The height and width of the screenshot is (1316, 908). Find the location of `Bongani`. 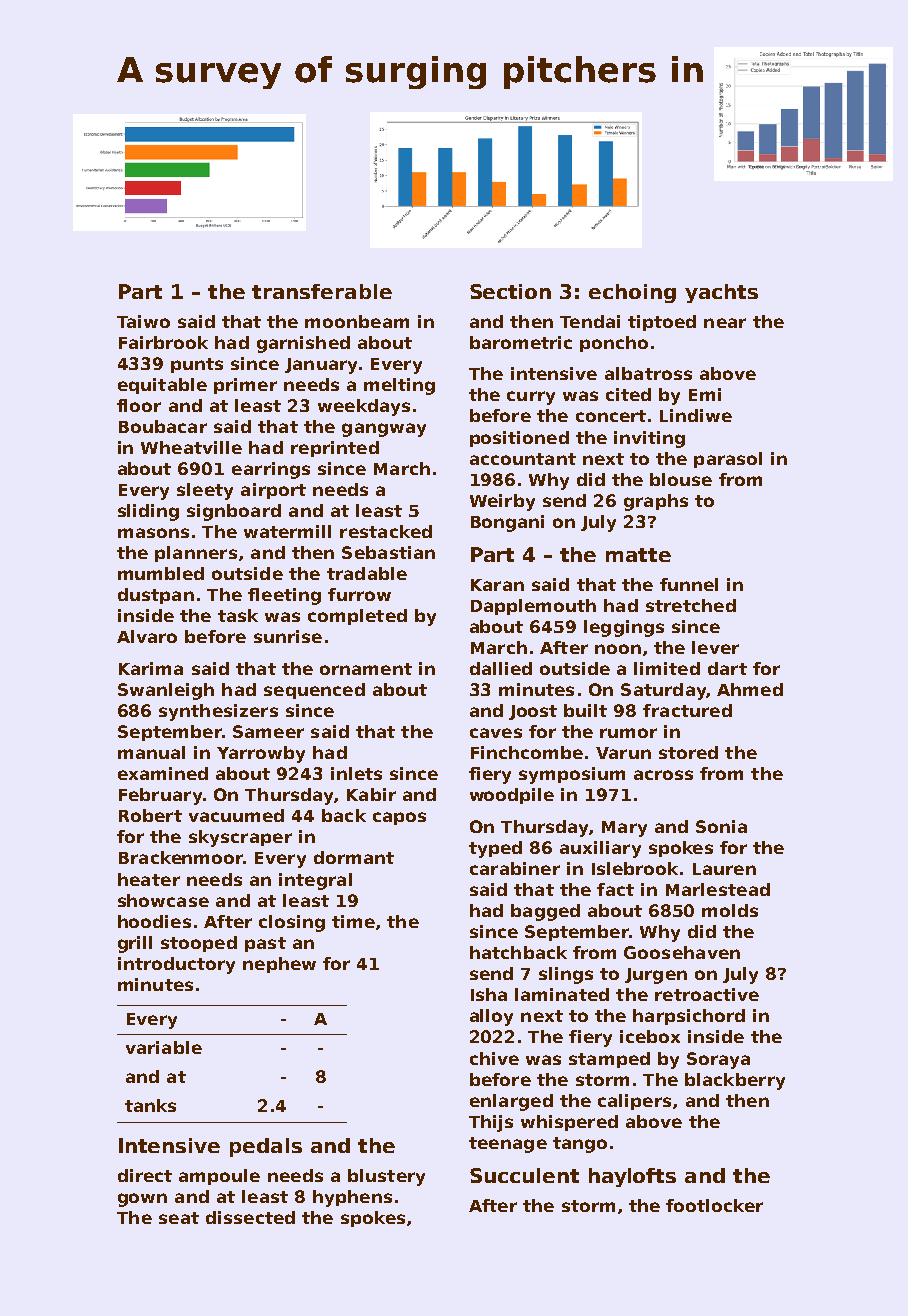

Bongani is located at coordinates (507, 523).
